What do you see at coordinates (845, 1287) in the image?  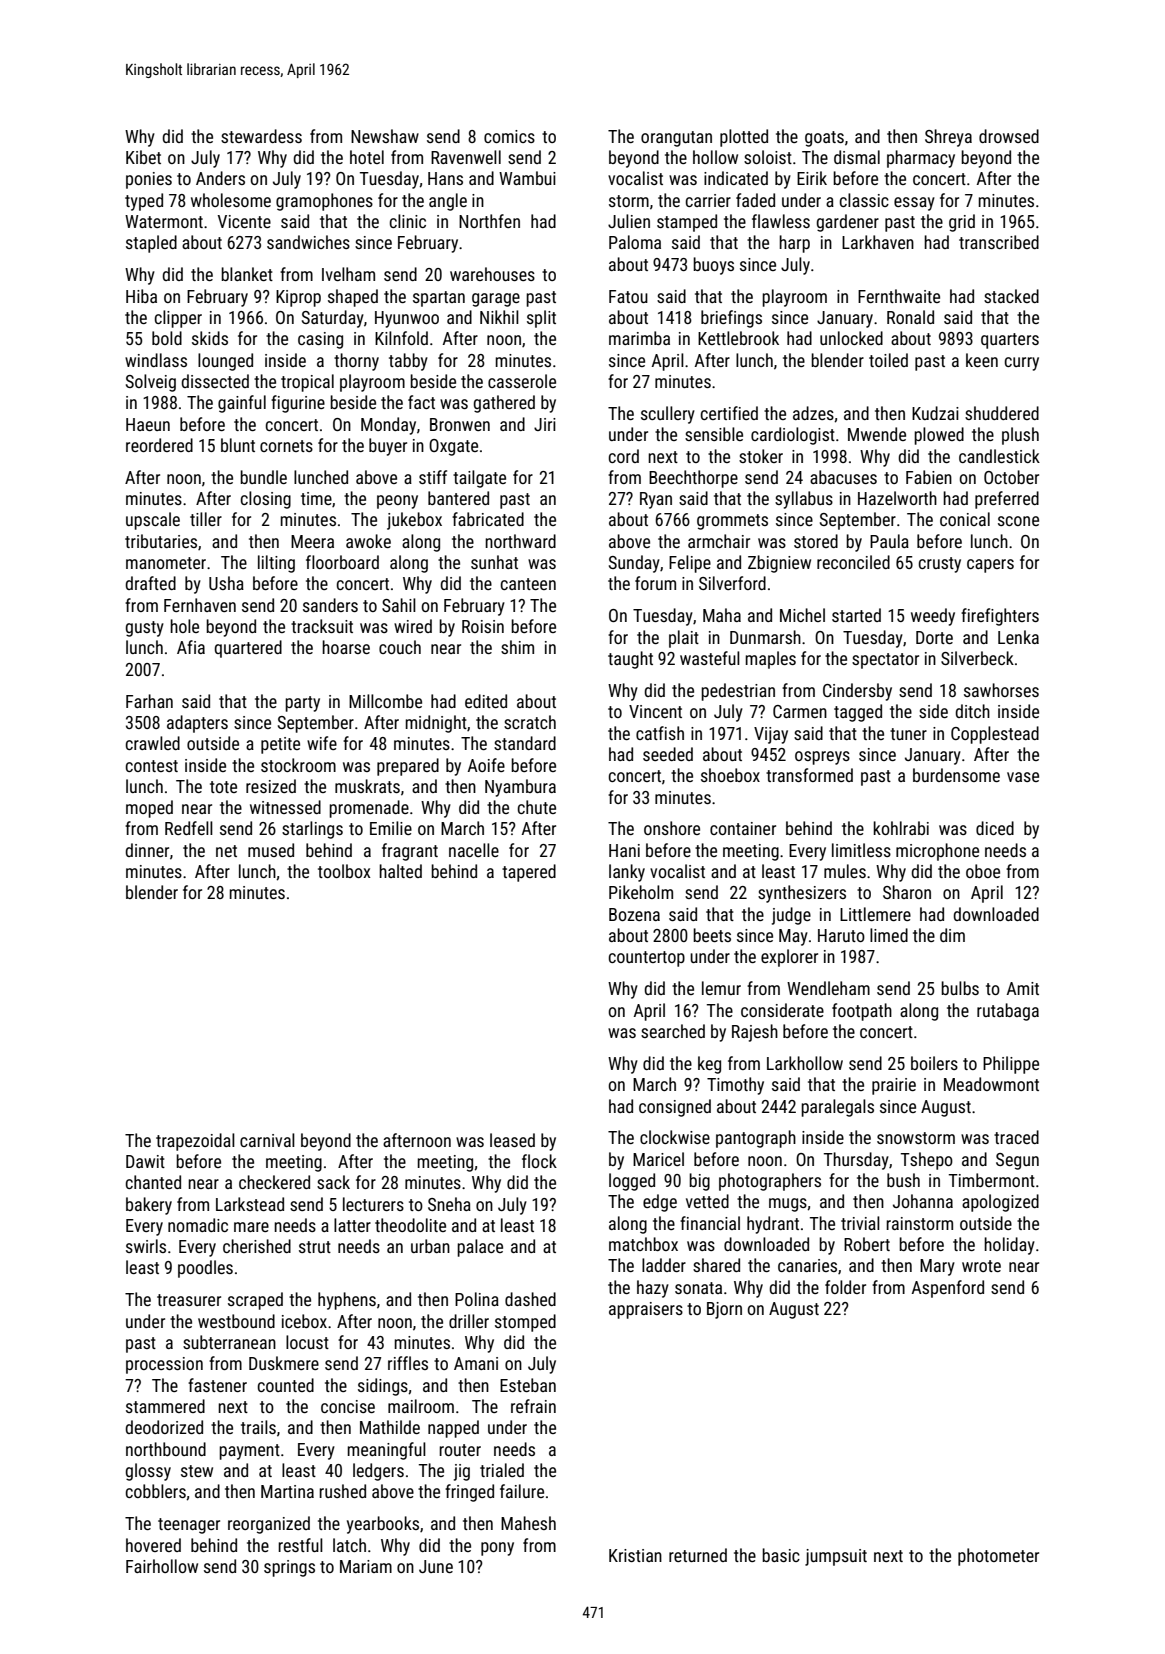 I see `folder` at bounding box center [845, 1287].
